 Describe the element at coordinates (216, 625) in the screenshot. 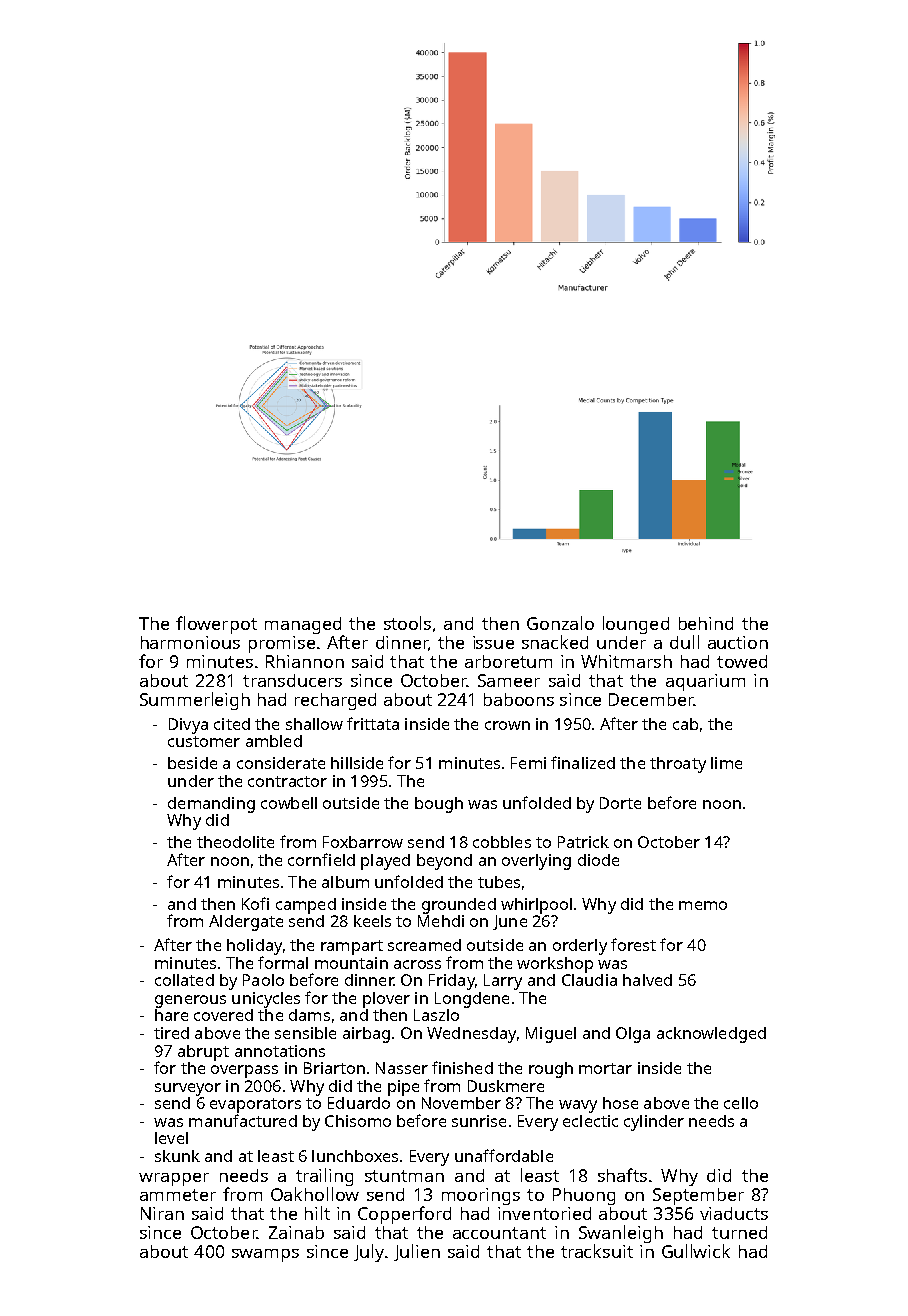

I see `flowerpot` at that location.
